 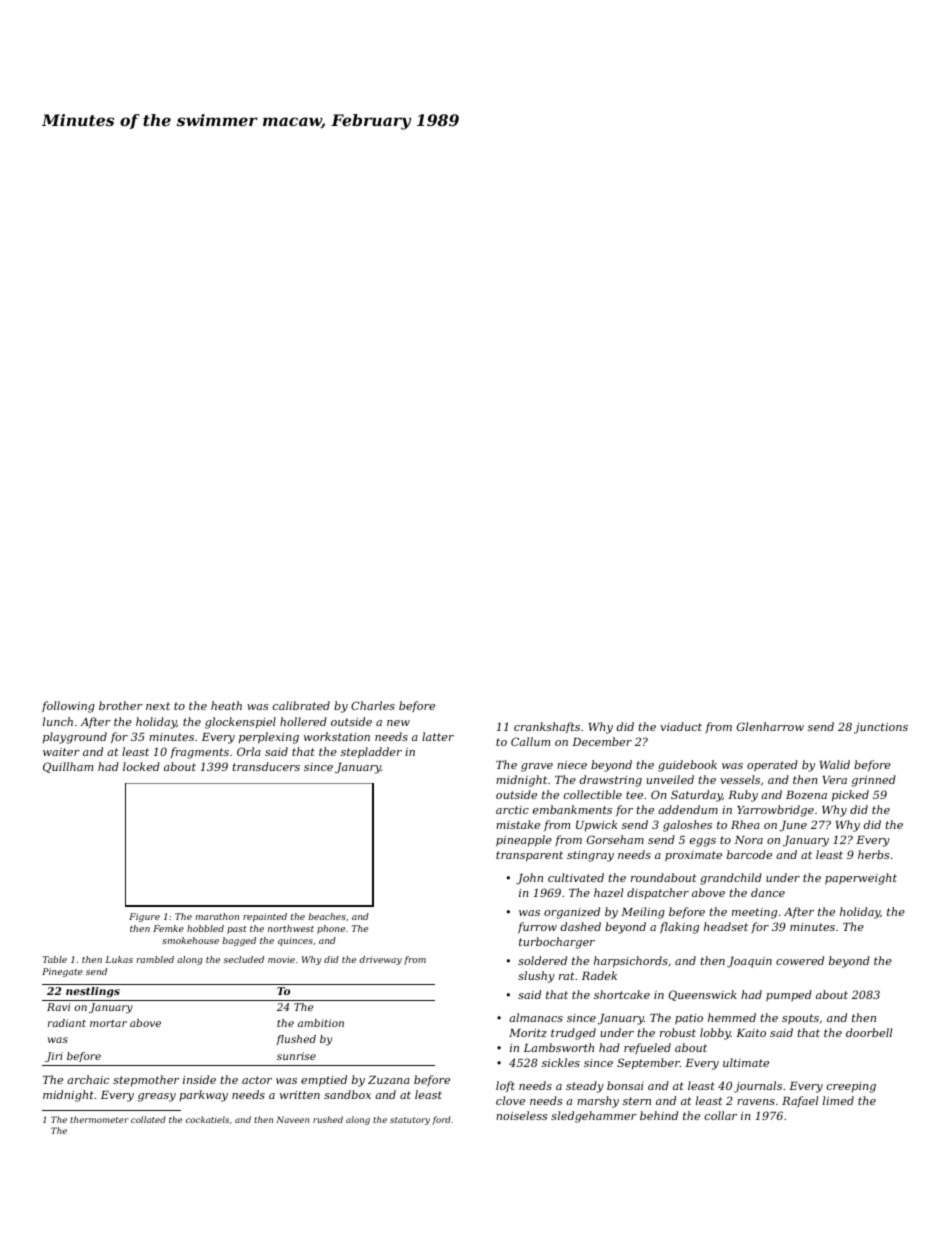 What do you see at coordinates (518, 824) in the document?
I see `mistake` at bounding box center [518, 824].
